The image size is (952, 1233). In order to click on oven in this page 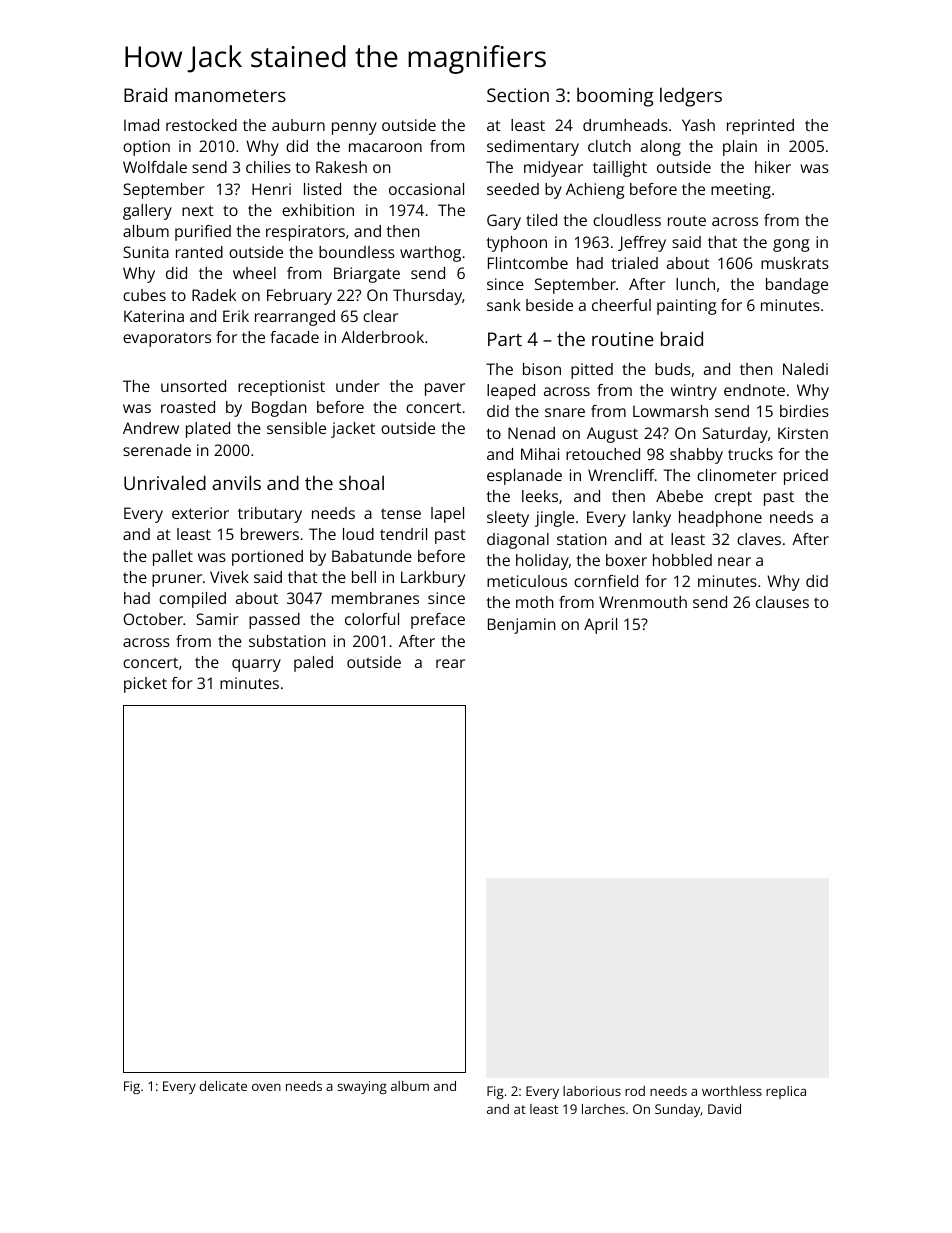, I will do `click(266, 1087)`.
